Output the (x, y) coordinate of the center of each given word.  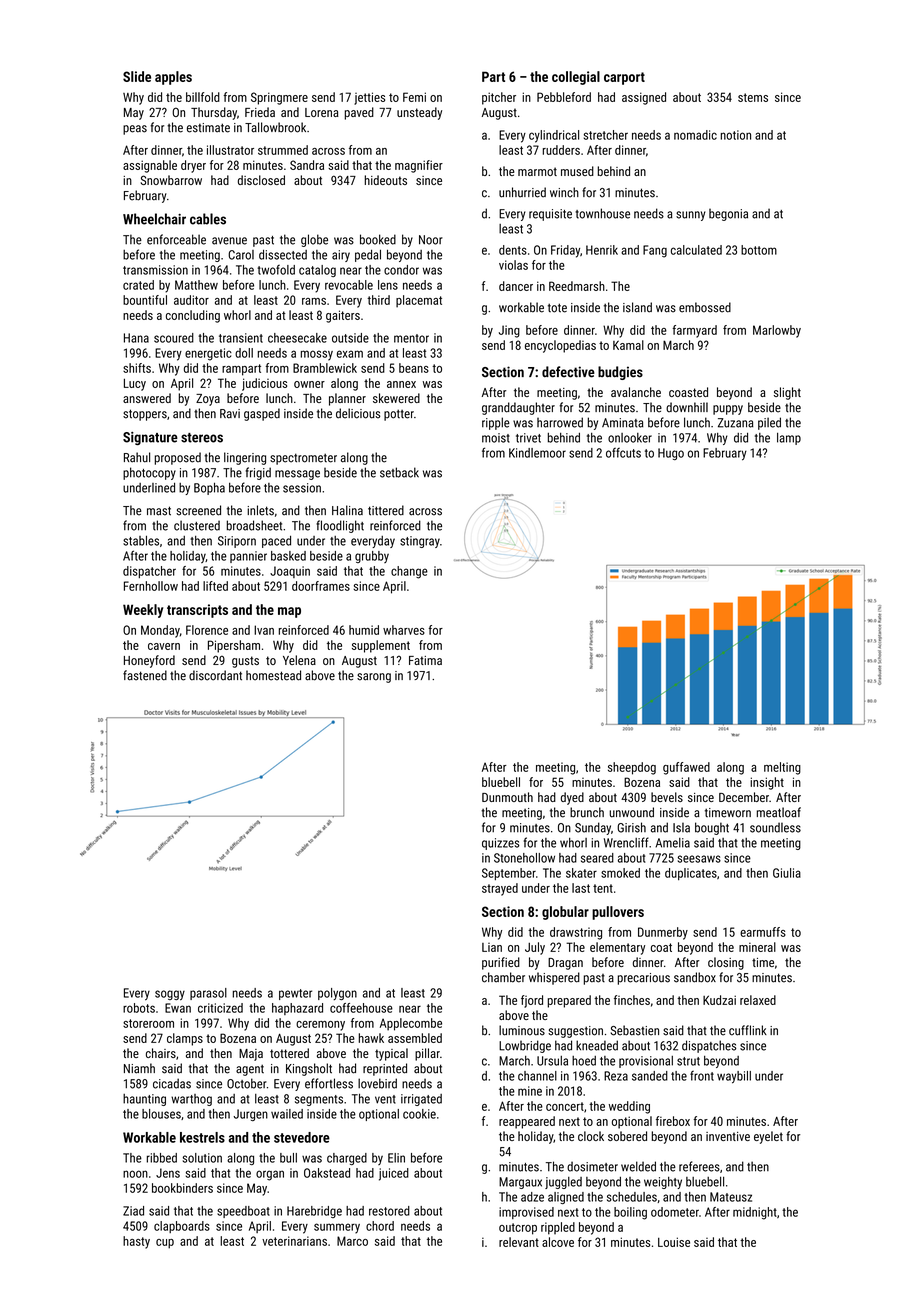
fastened (145, 675)
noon (135, 1174)
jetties (369, 98)
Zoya (208, 400)
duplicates (691, 874)
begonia (728, 215)
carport (624, 78)
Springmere (279, 98)
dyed (572, 798)
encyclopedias (560, 346)
